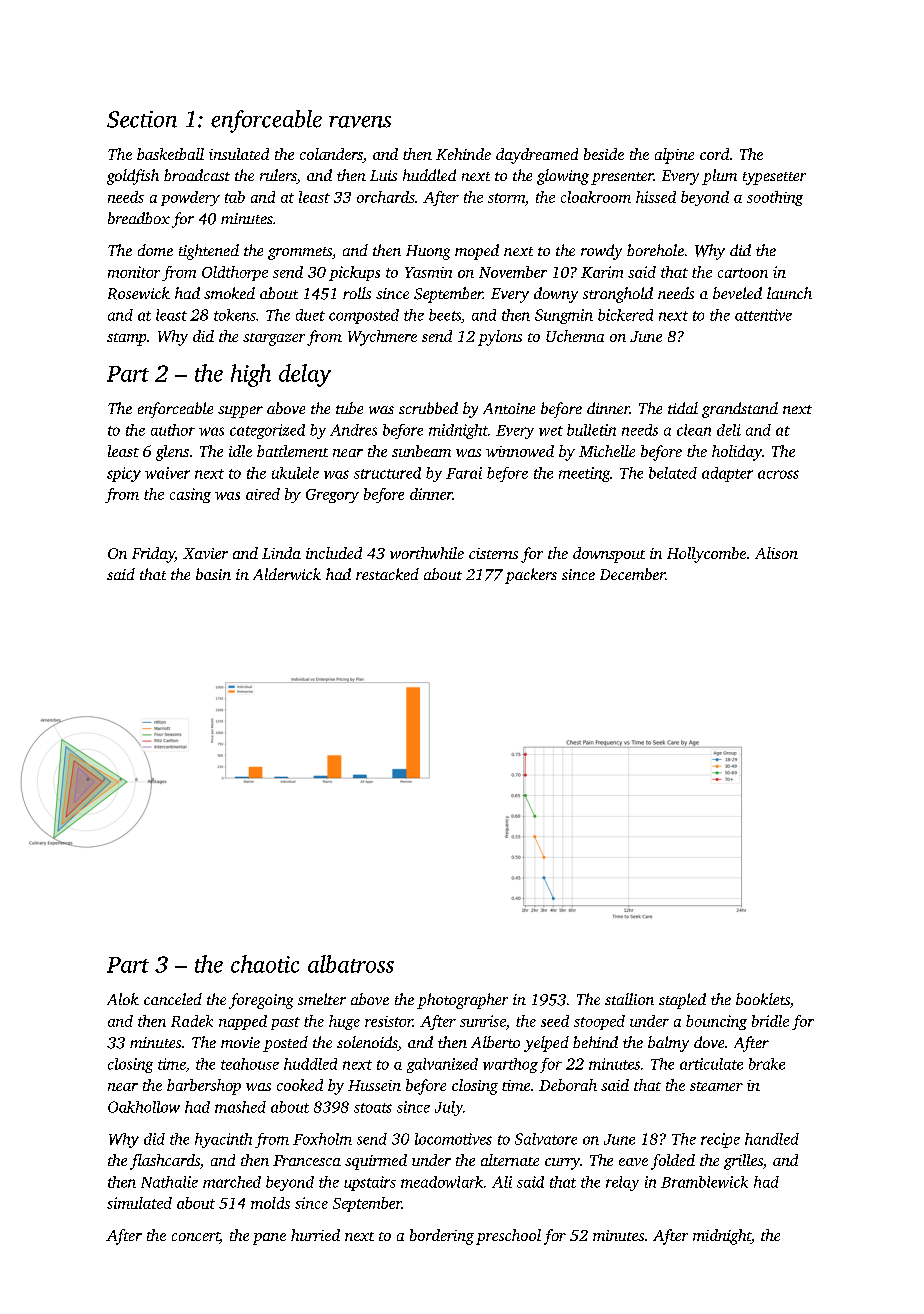  I want to click on warthog, so click(510, 1065).
